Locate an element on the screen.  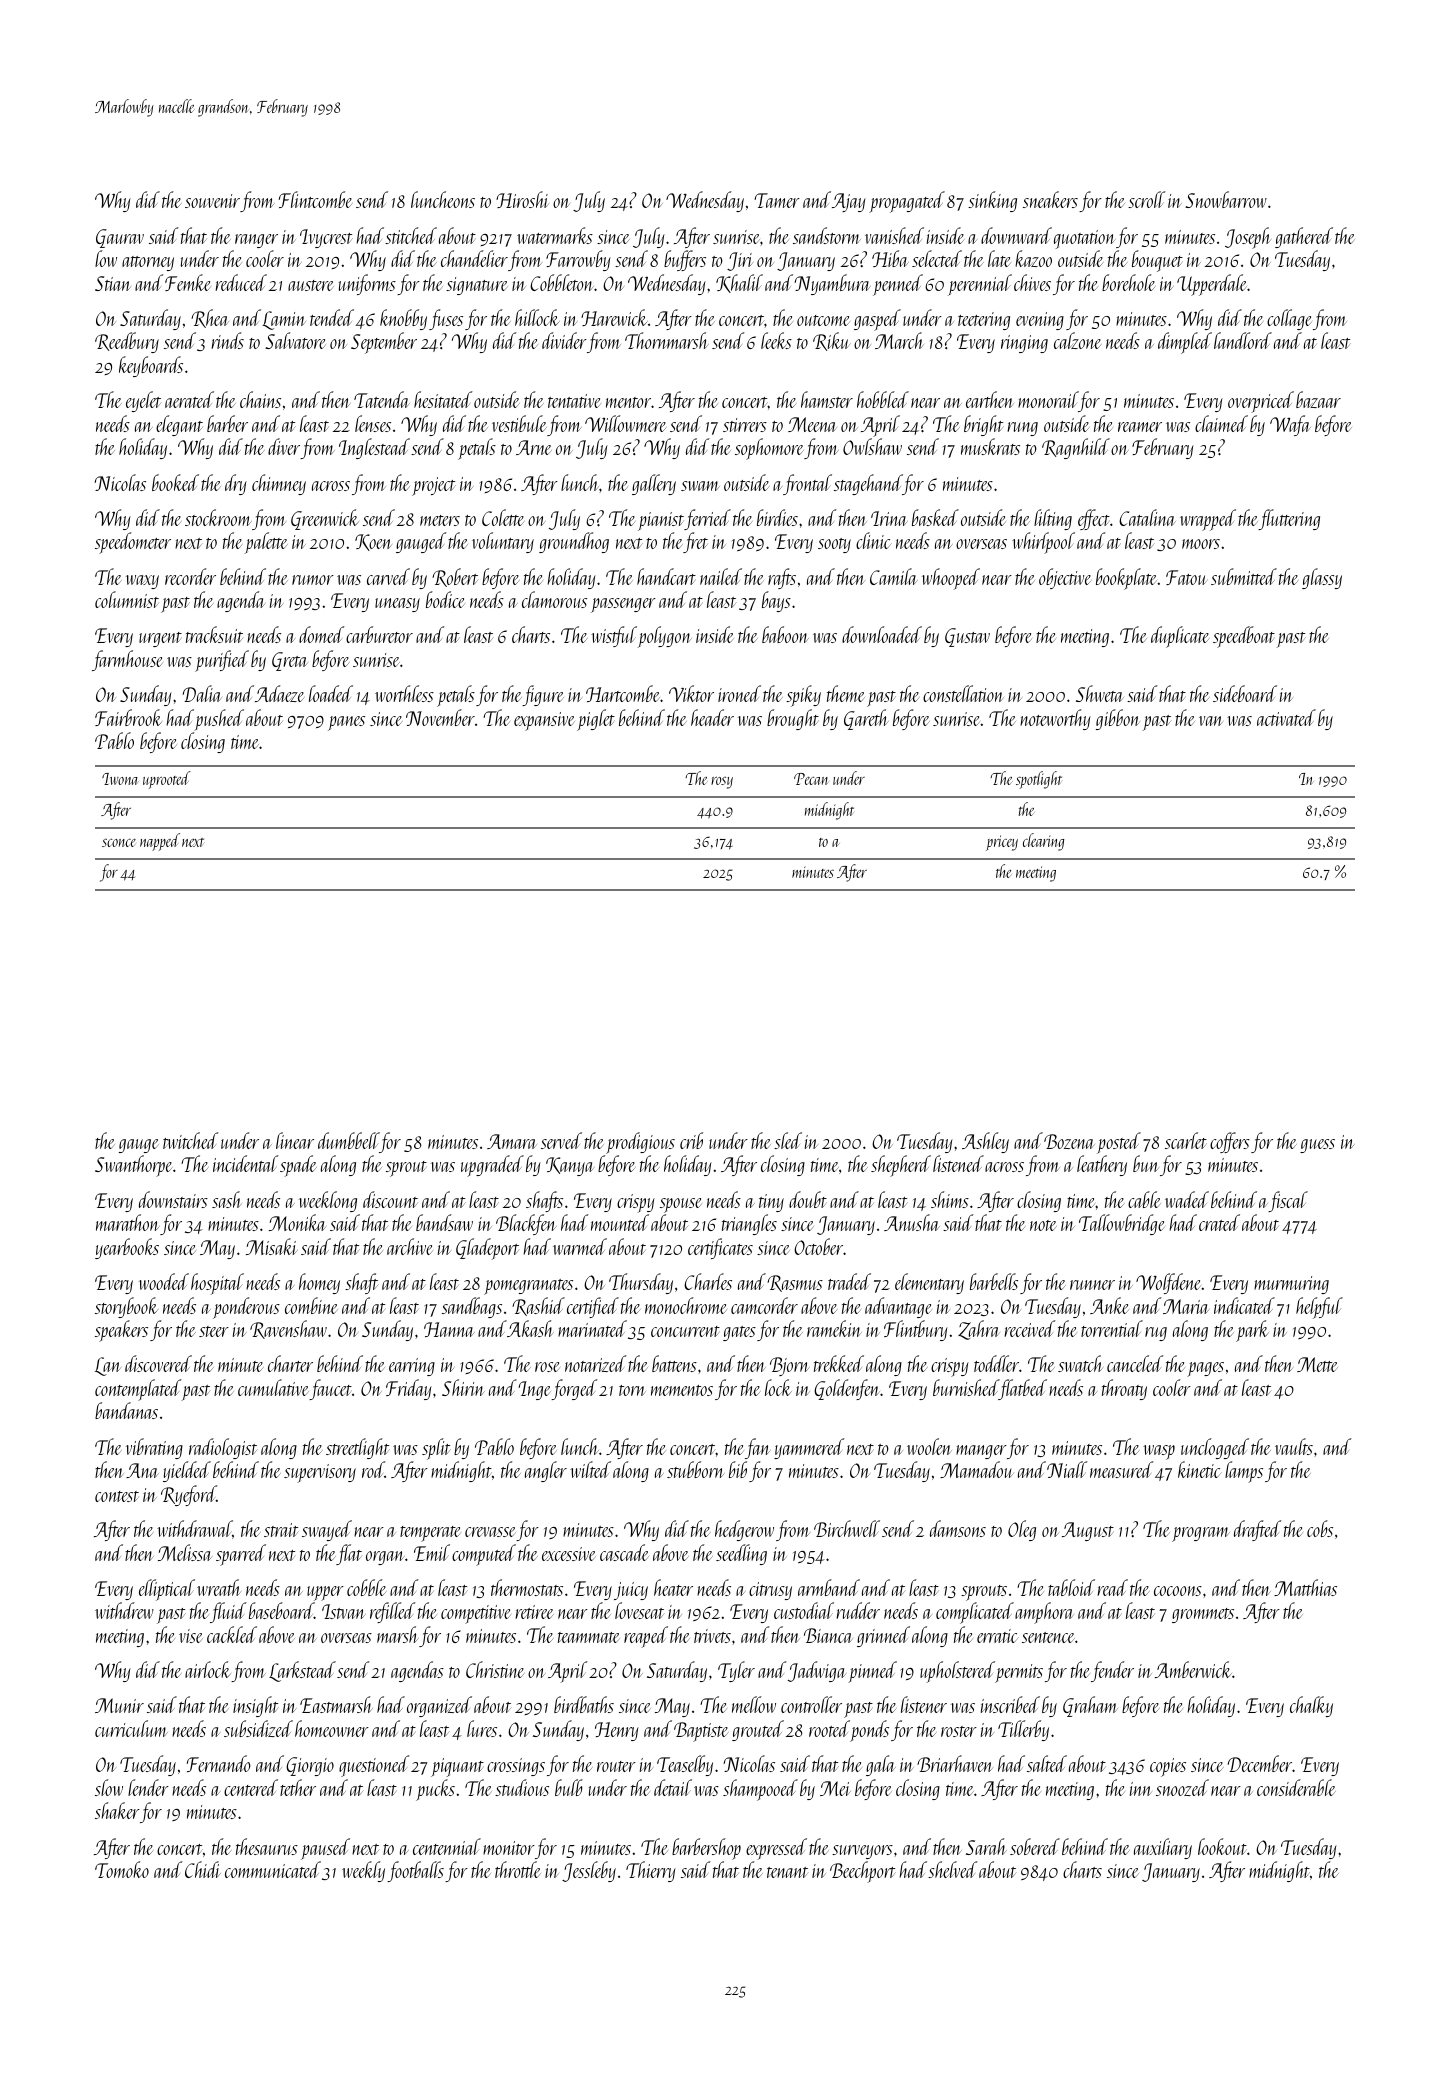
hamster is located at coordinates (827, 399).
